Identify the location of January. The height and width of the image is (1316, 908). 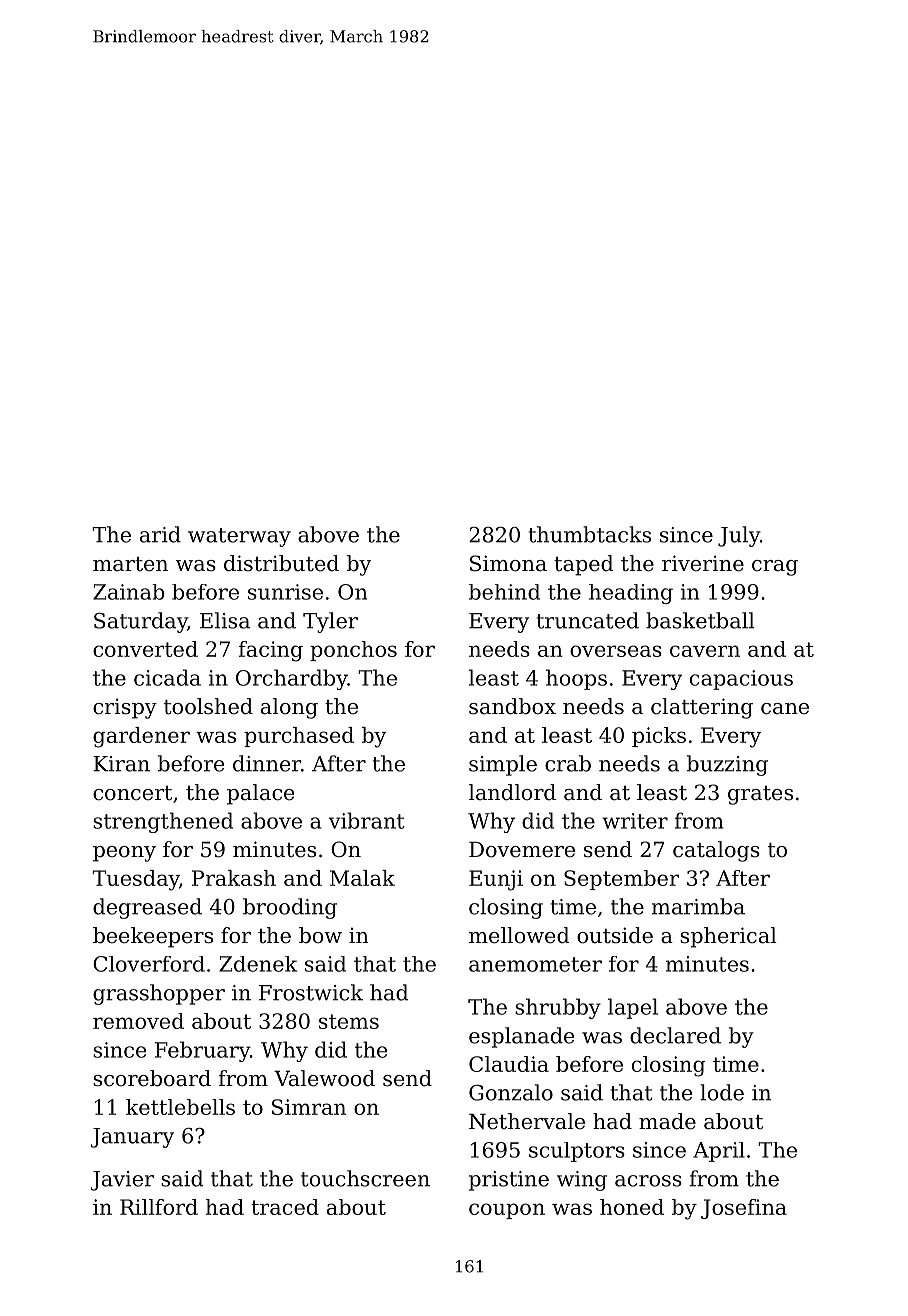
(132, 1138).
